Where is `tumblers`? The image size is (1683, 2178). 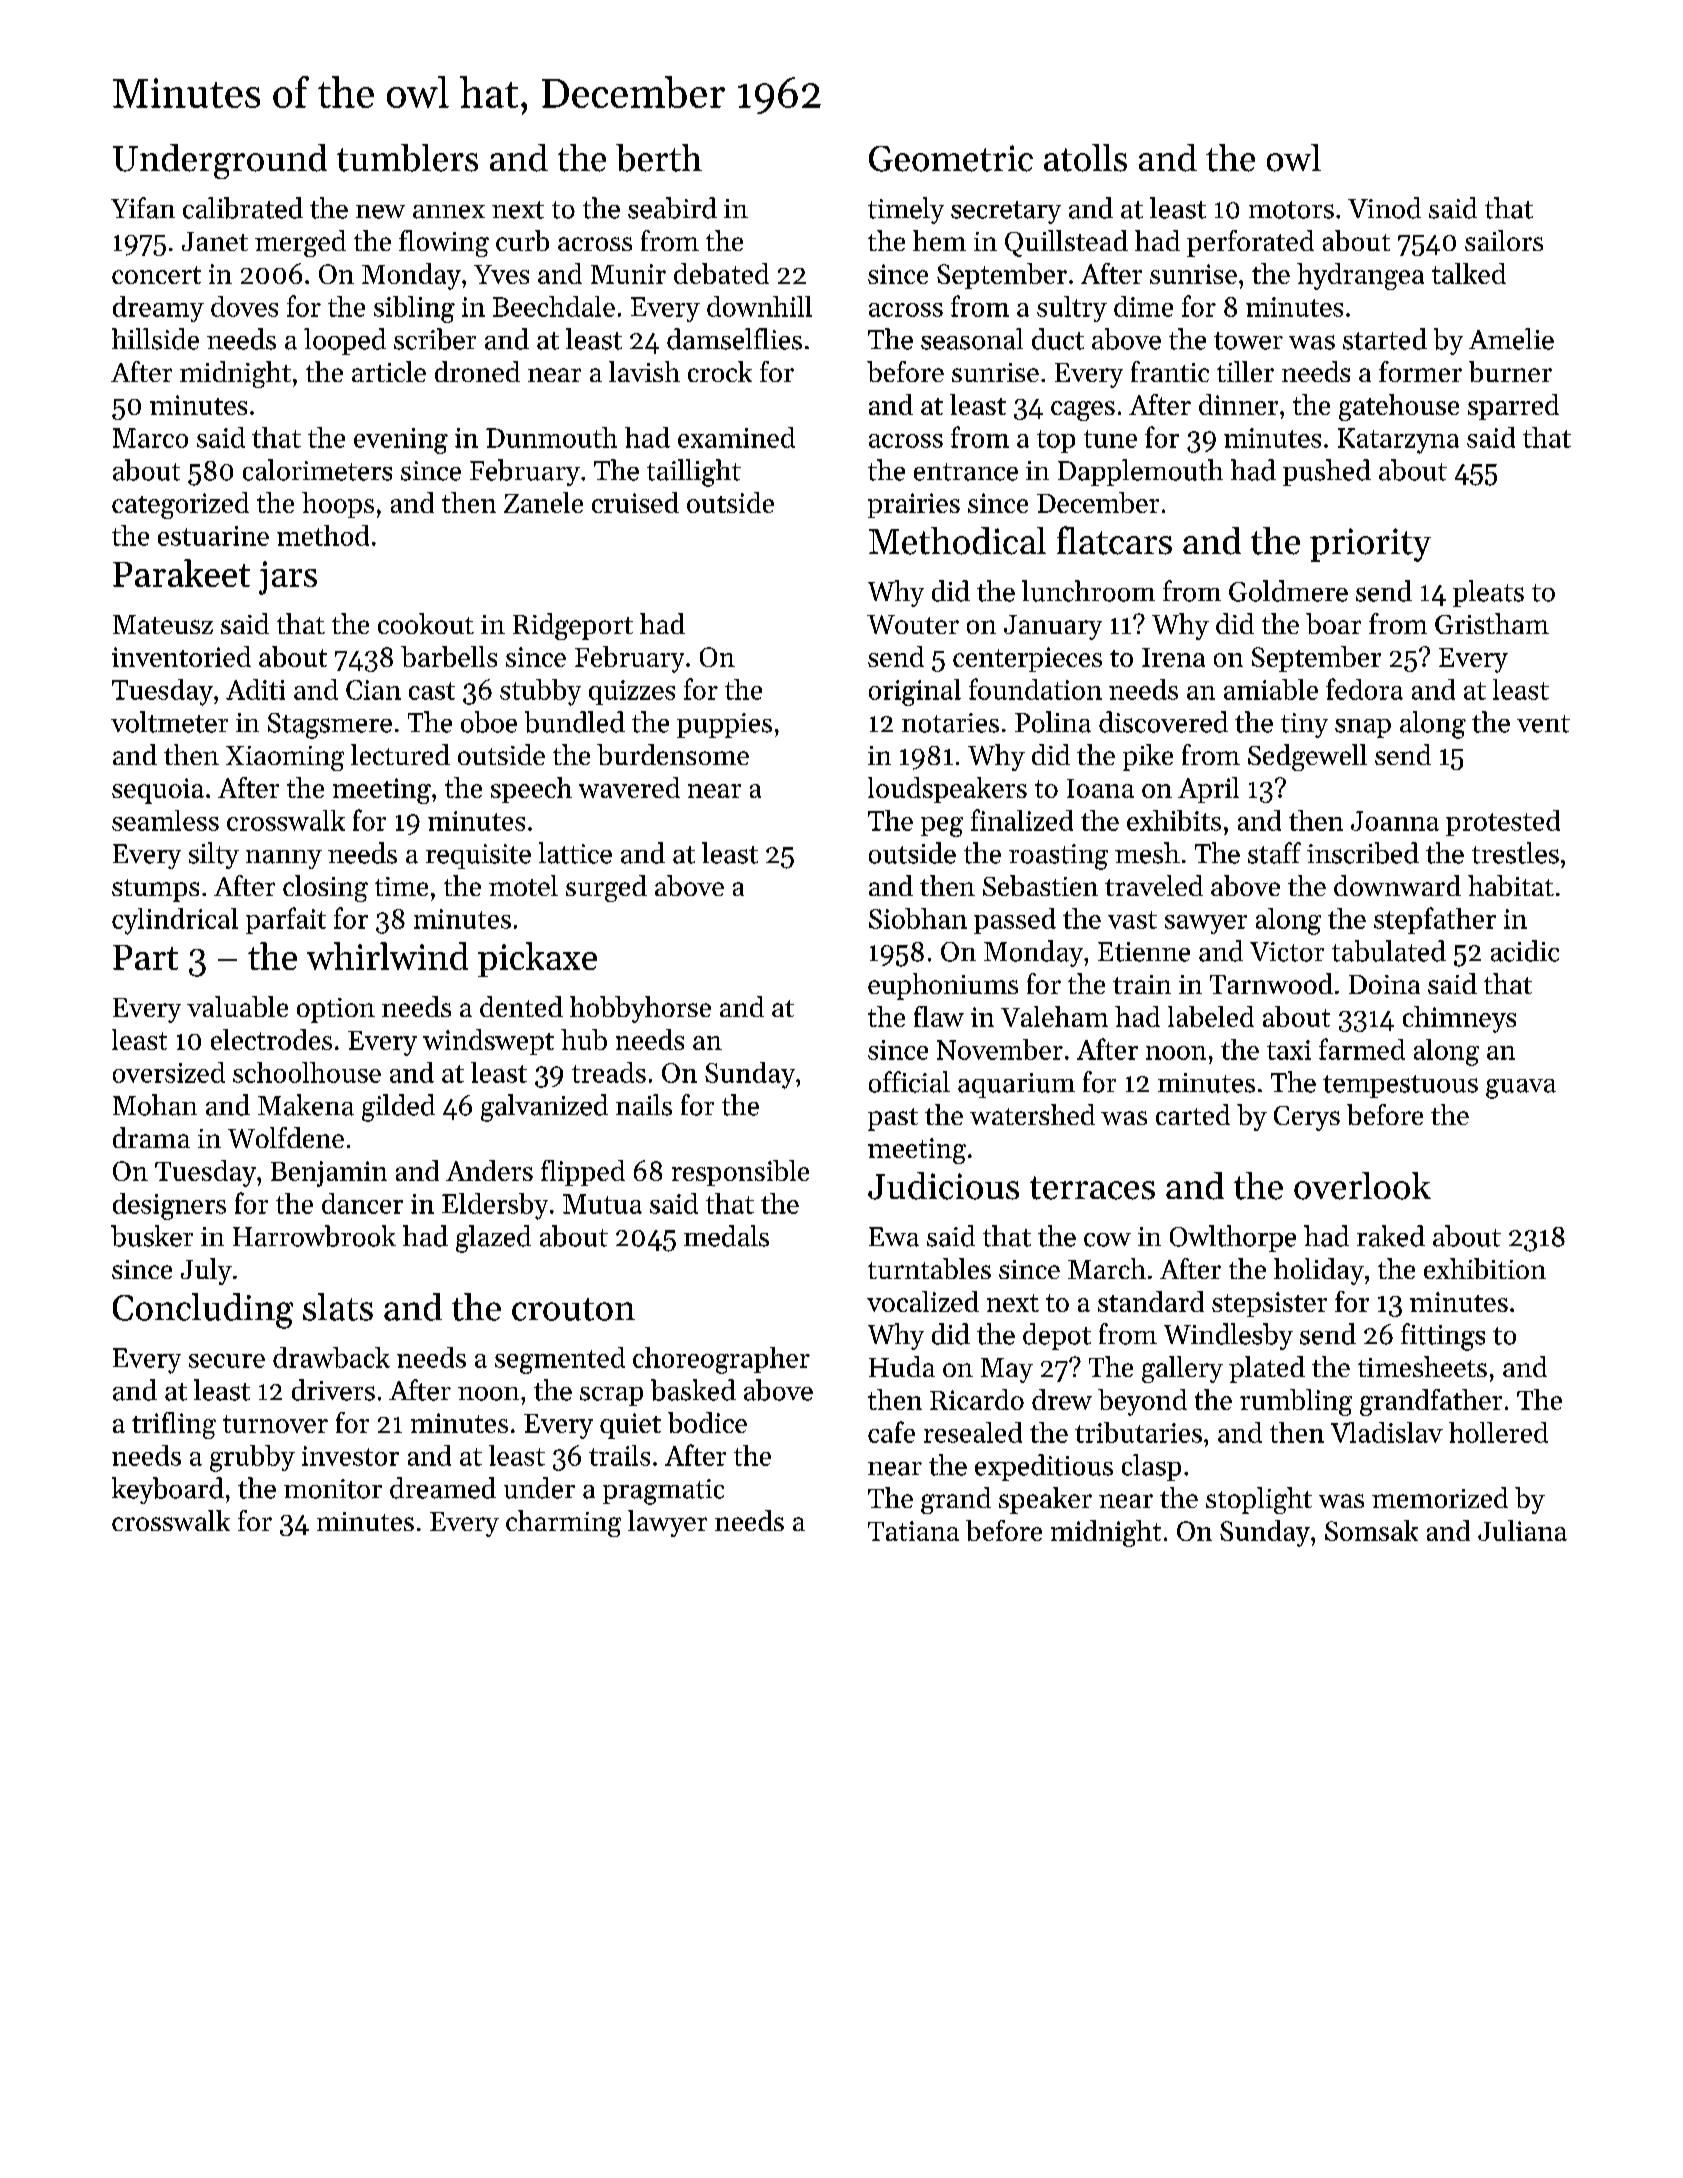 tumblers is located at coordinates (407, 158).
